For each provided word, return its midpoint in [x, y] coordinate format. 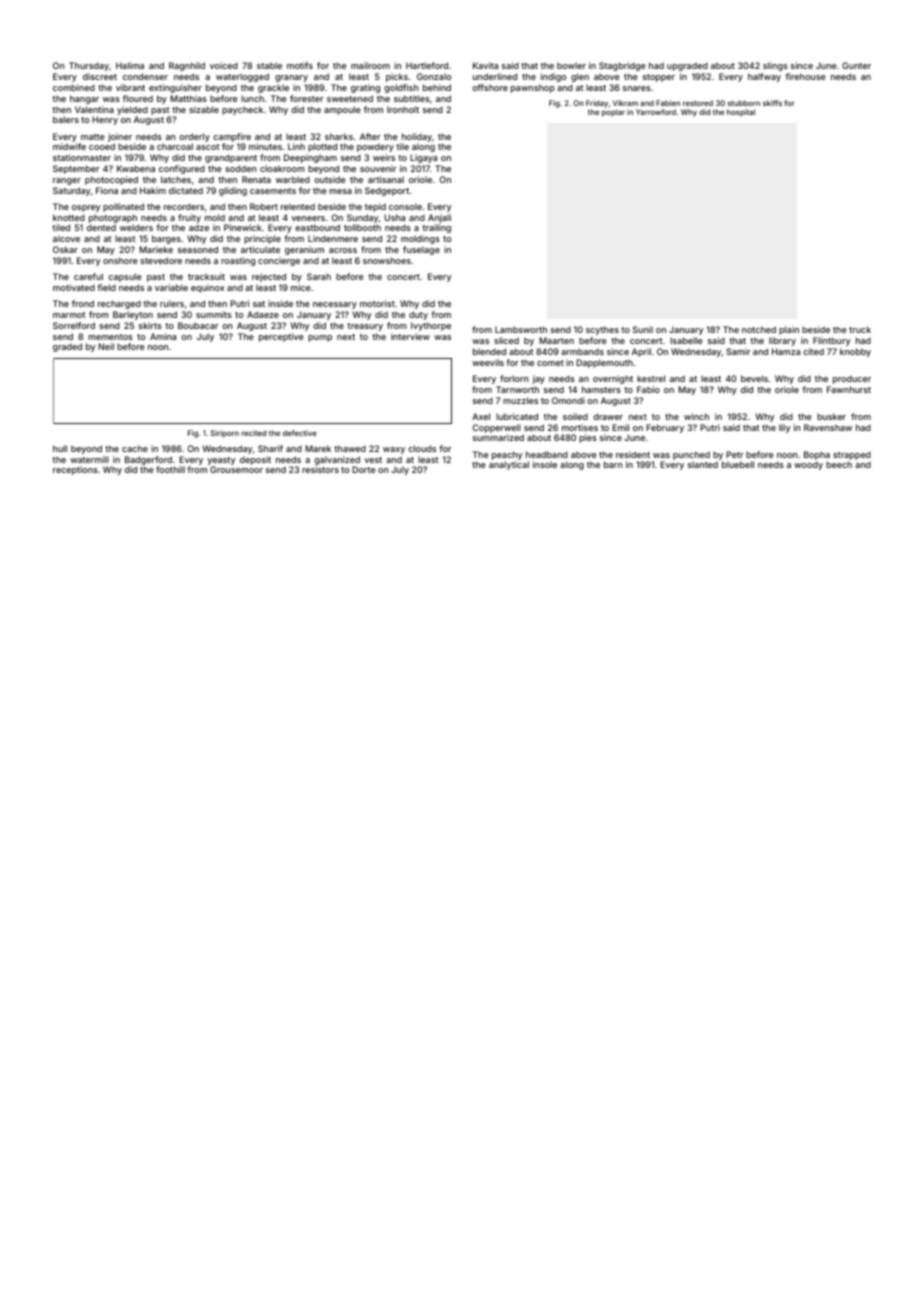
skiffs [772, 103]
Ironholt [403, 109]
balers [66, 119]
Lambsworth [521, 329]
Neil [106, 346]
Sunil [643, 329]
